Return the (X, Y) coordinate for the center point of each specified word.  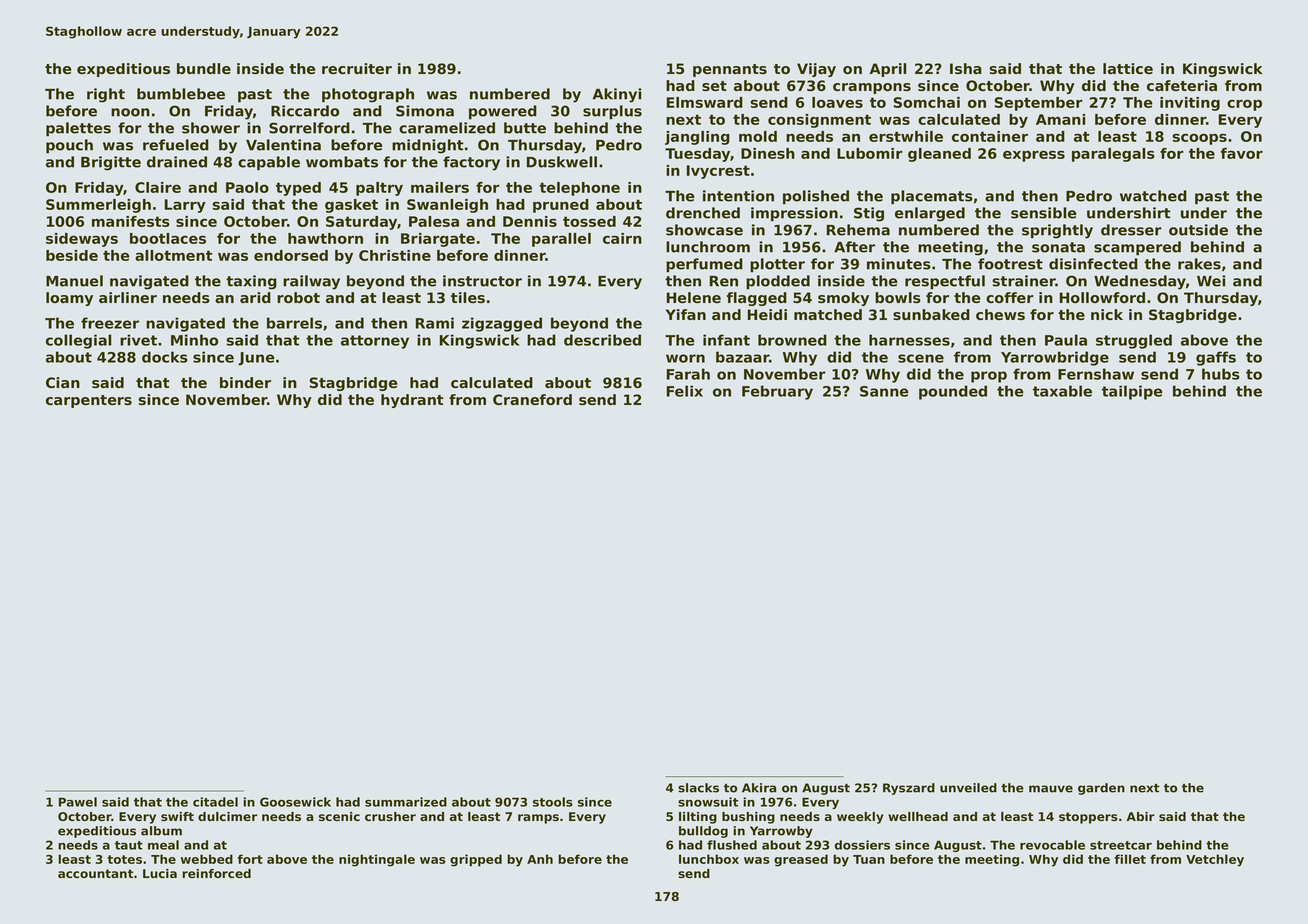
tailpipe (1132, 392)
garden (1101, 789)
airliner (128, 297)
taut (129, 845)
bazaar (742, 357)
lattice (1128, 68)
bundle (204, 68)
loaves (837, 102)
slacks (698, 788)
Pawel (78, 802)
